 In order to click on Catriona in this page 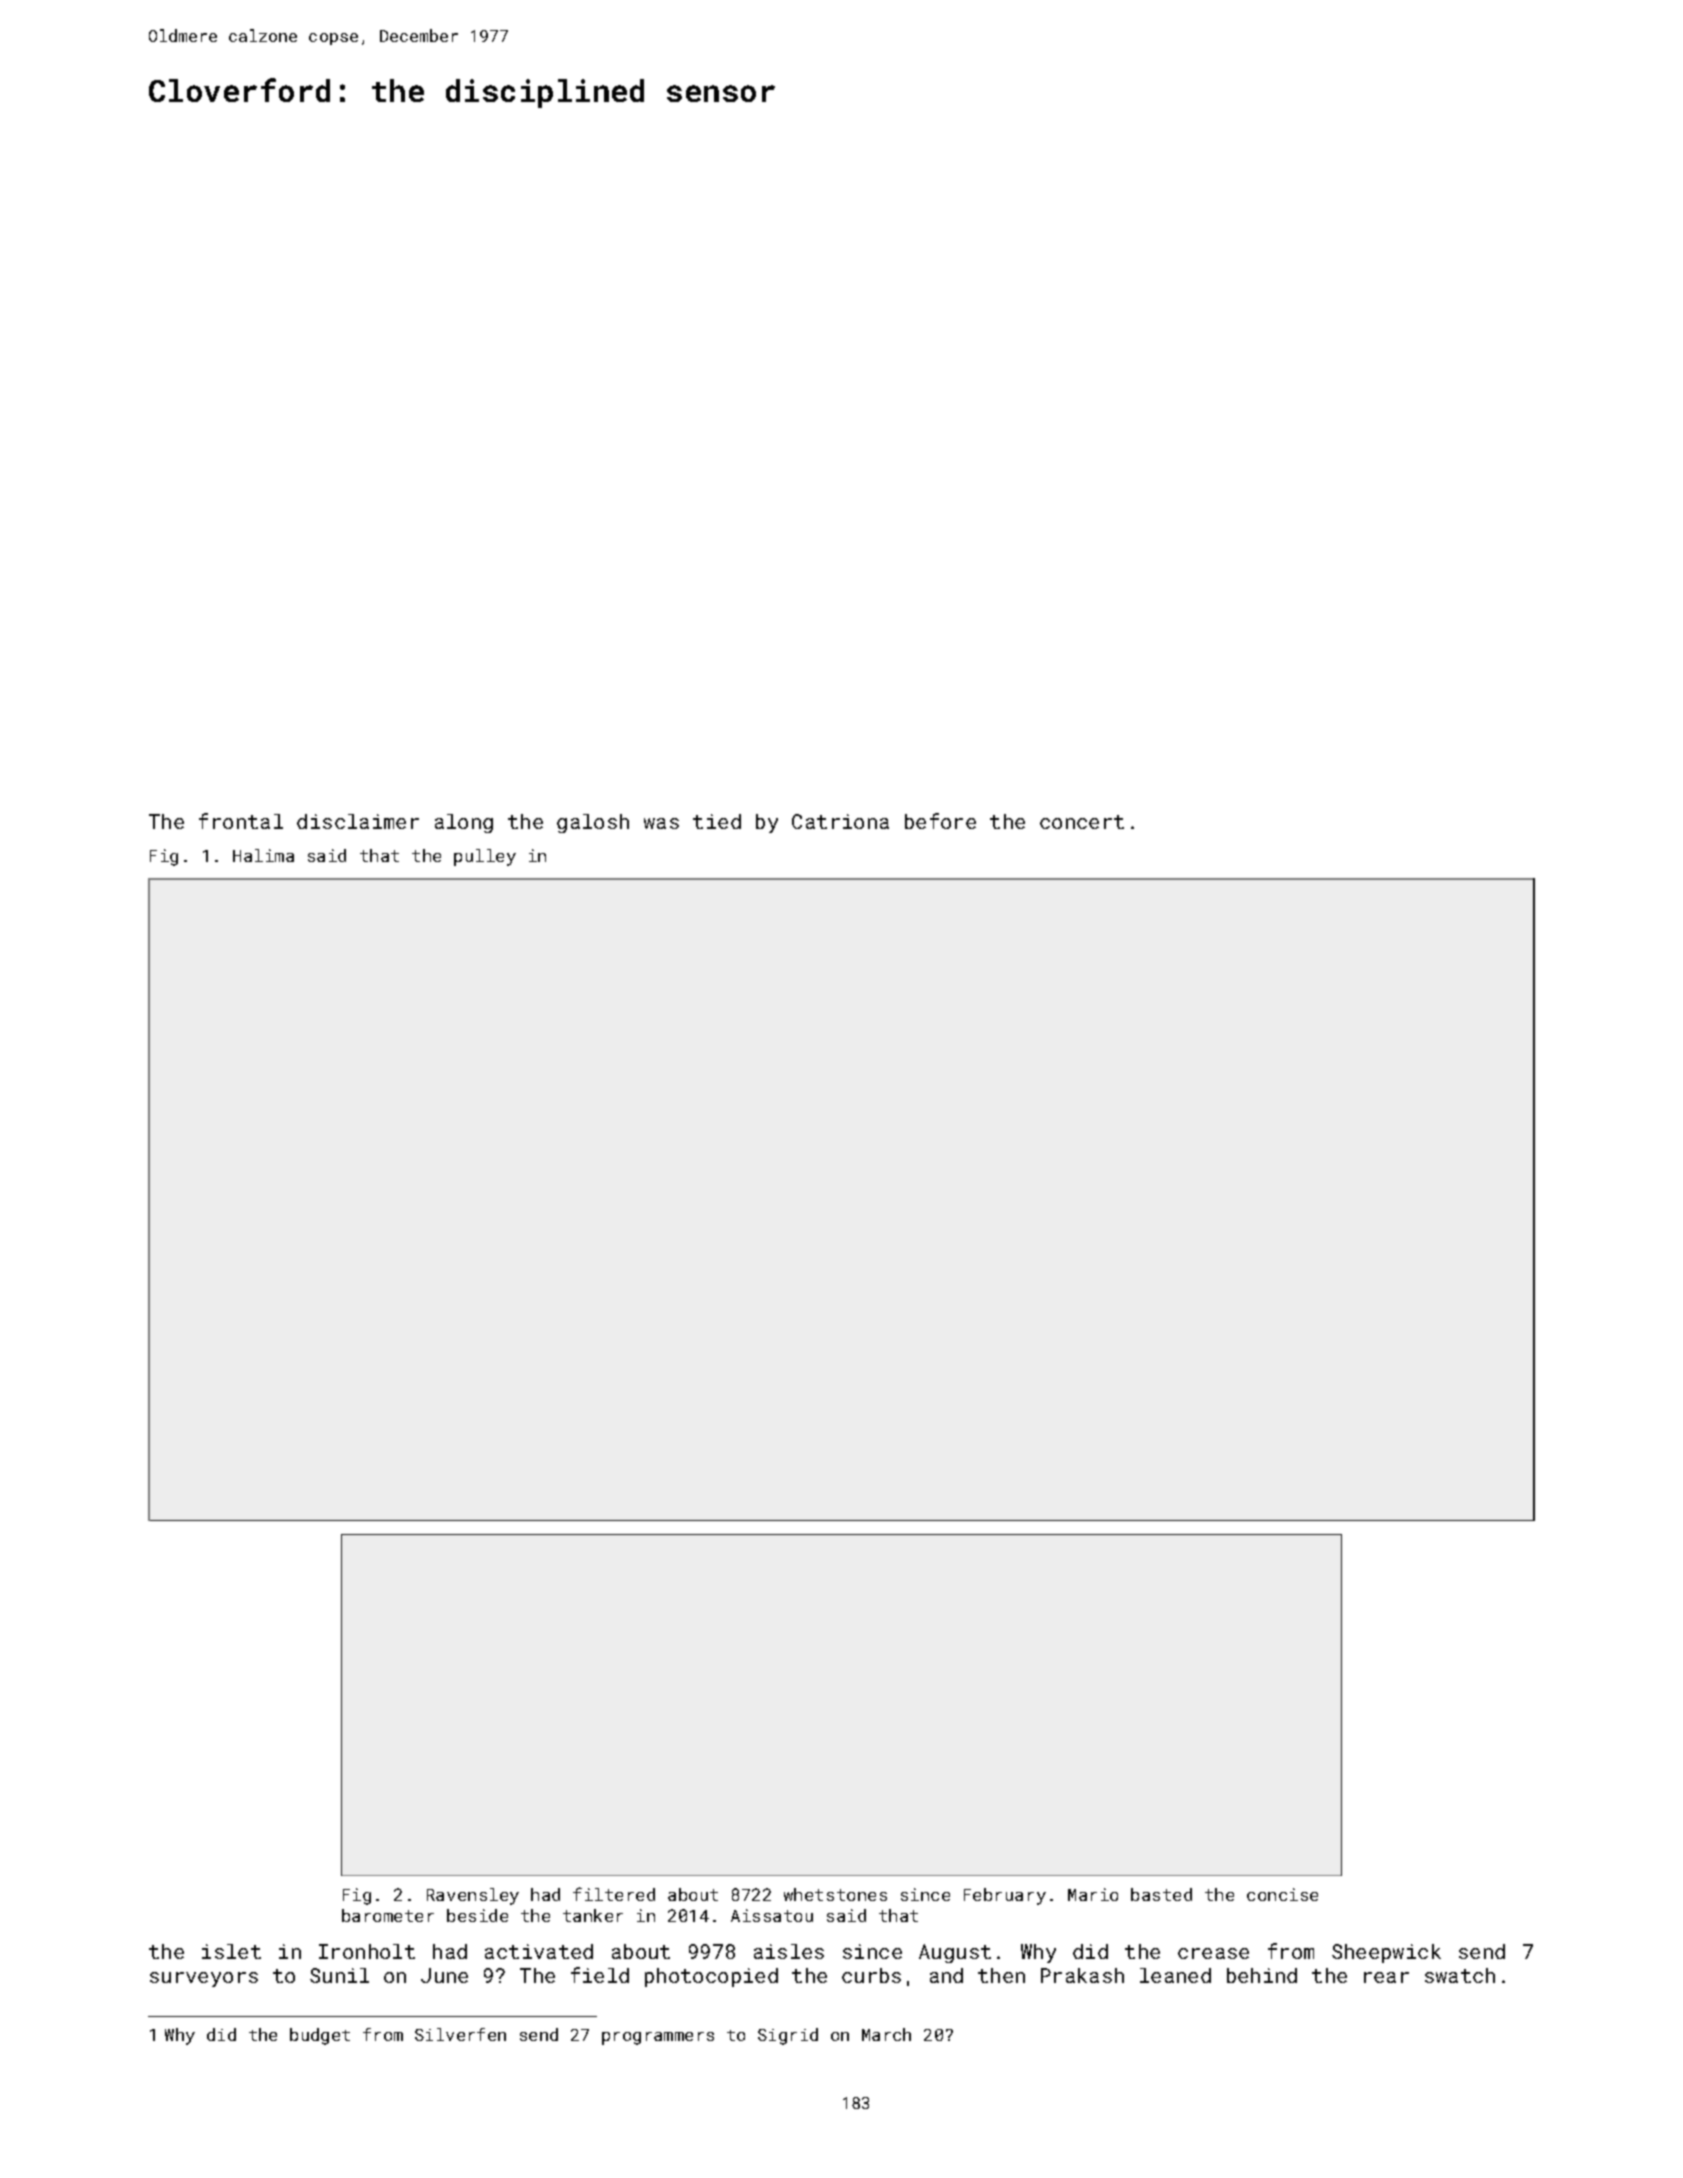, I will do `click(840, 821)`.
